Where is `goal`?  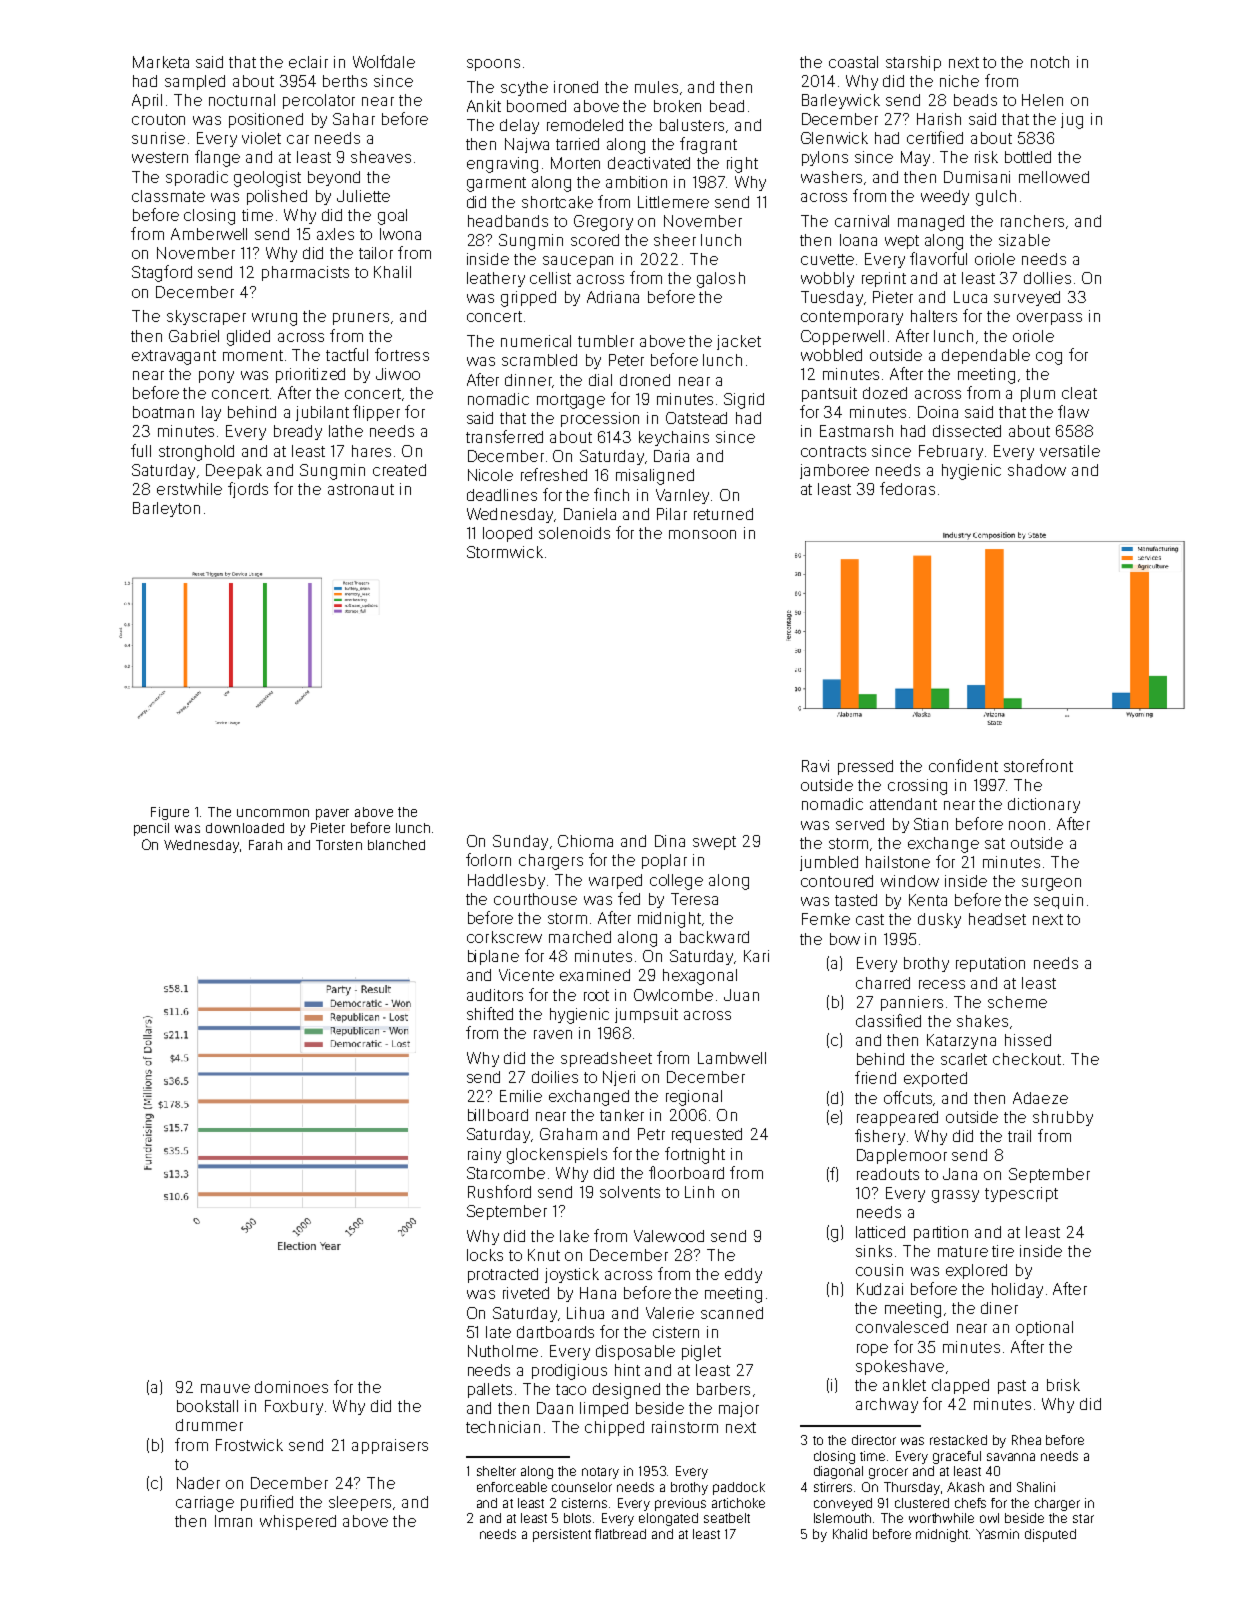 goal is located at coordinates (392, 217).
